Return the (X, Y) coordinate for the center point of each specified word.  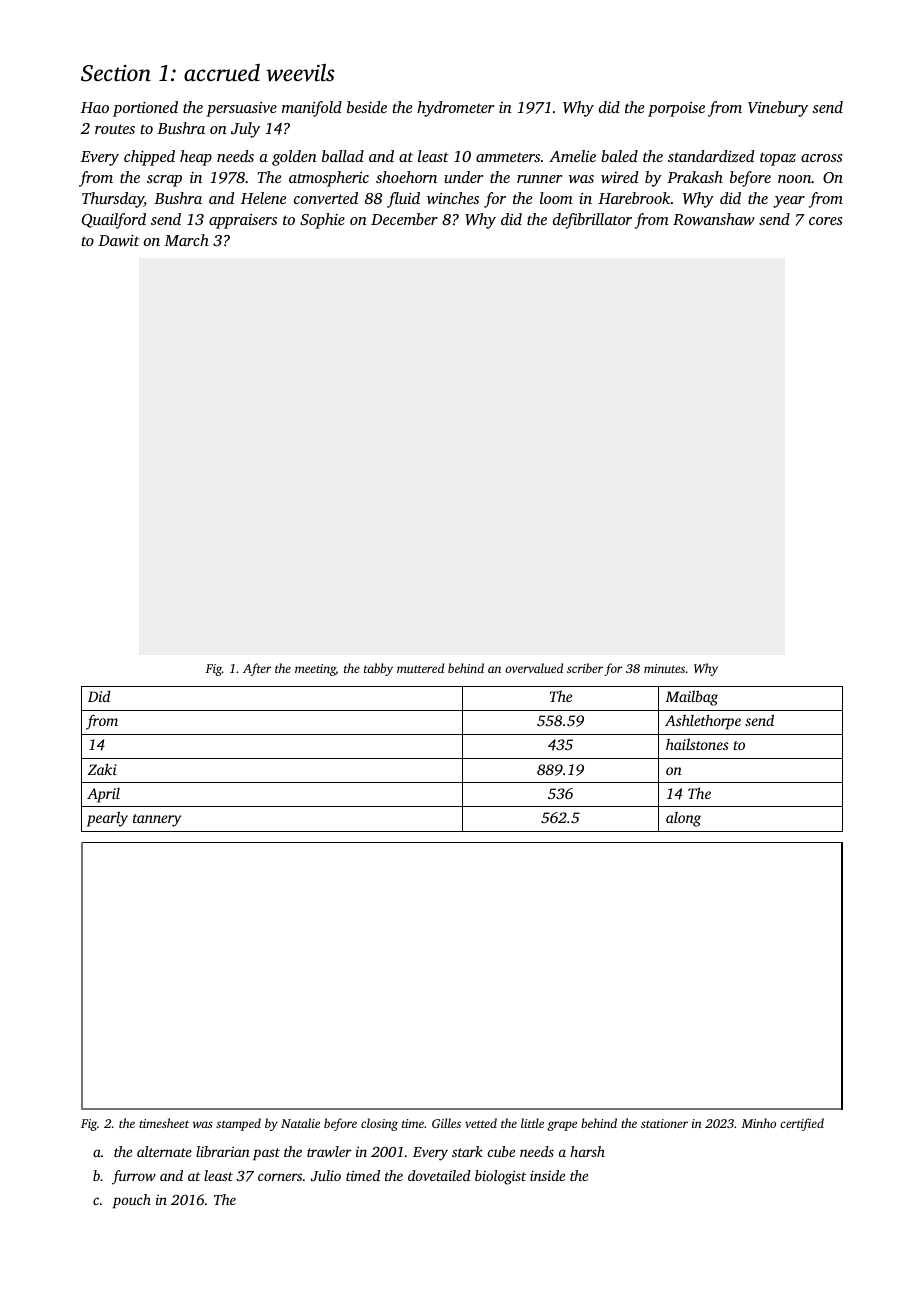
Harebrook (634, 198)
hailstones (697, 744)
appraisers (243, 221)
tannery (157, 820)
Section (116, 73)
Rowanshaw (714, 219)
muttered (420, 668)
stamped (238, 1124)
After (257, 669)
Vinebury (778, 109)
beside (367, 107)
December (404, 219)
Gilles (446, 1123)
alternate (164, 1151)
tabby (378, 669)
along (683, 819)
